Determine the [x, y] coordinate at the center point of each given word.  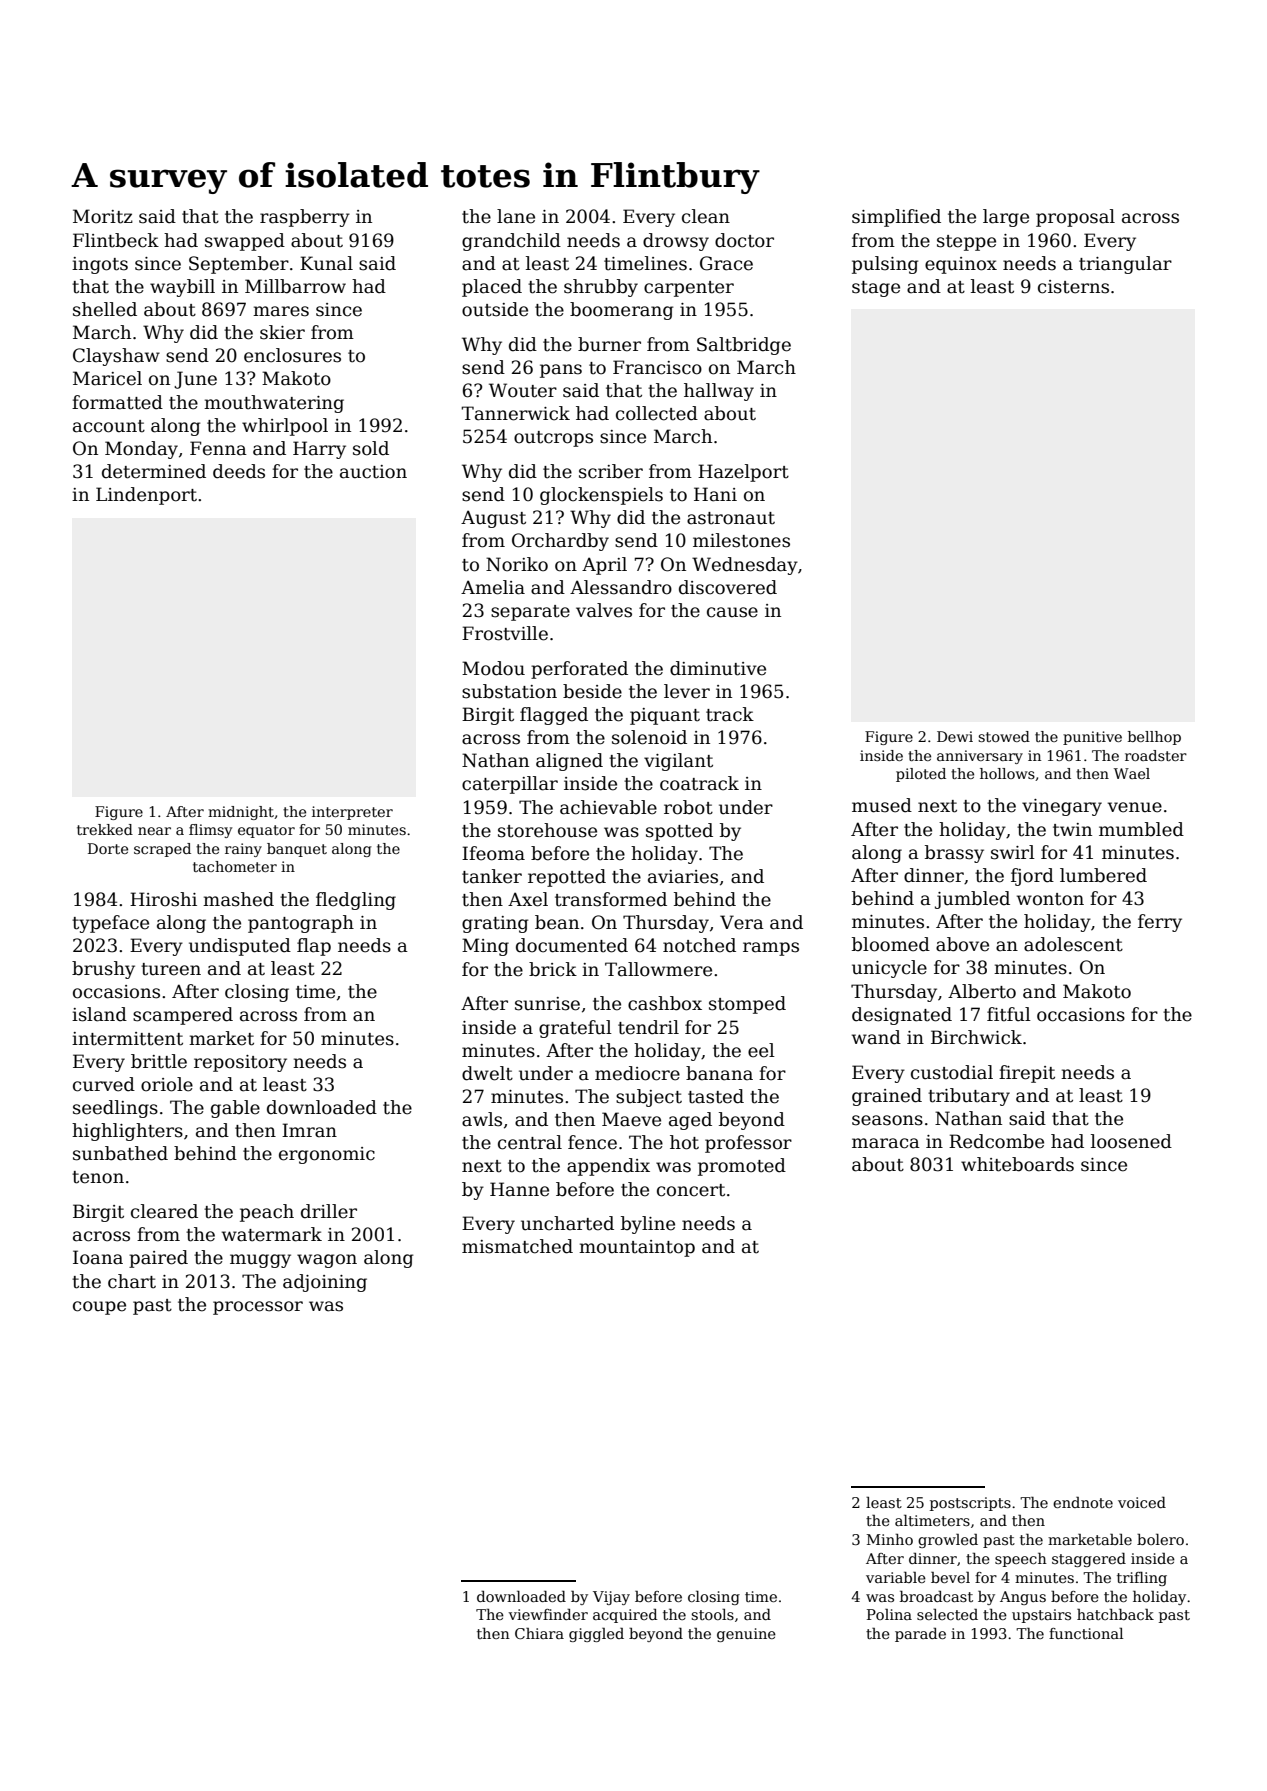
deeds [239, 471]
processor [258, 1308]
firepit [1027, 1074]
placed [492, 288]
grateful [575, 1029]
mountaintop [637, 1248]
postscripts [970, 1504]
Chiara [539, 1633]
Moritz [103, 216]
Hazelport [743, 473]
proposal [1075, 218]
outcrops [553, 439]
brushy [103, 970]
